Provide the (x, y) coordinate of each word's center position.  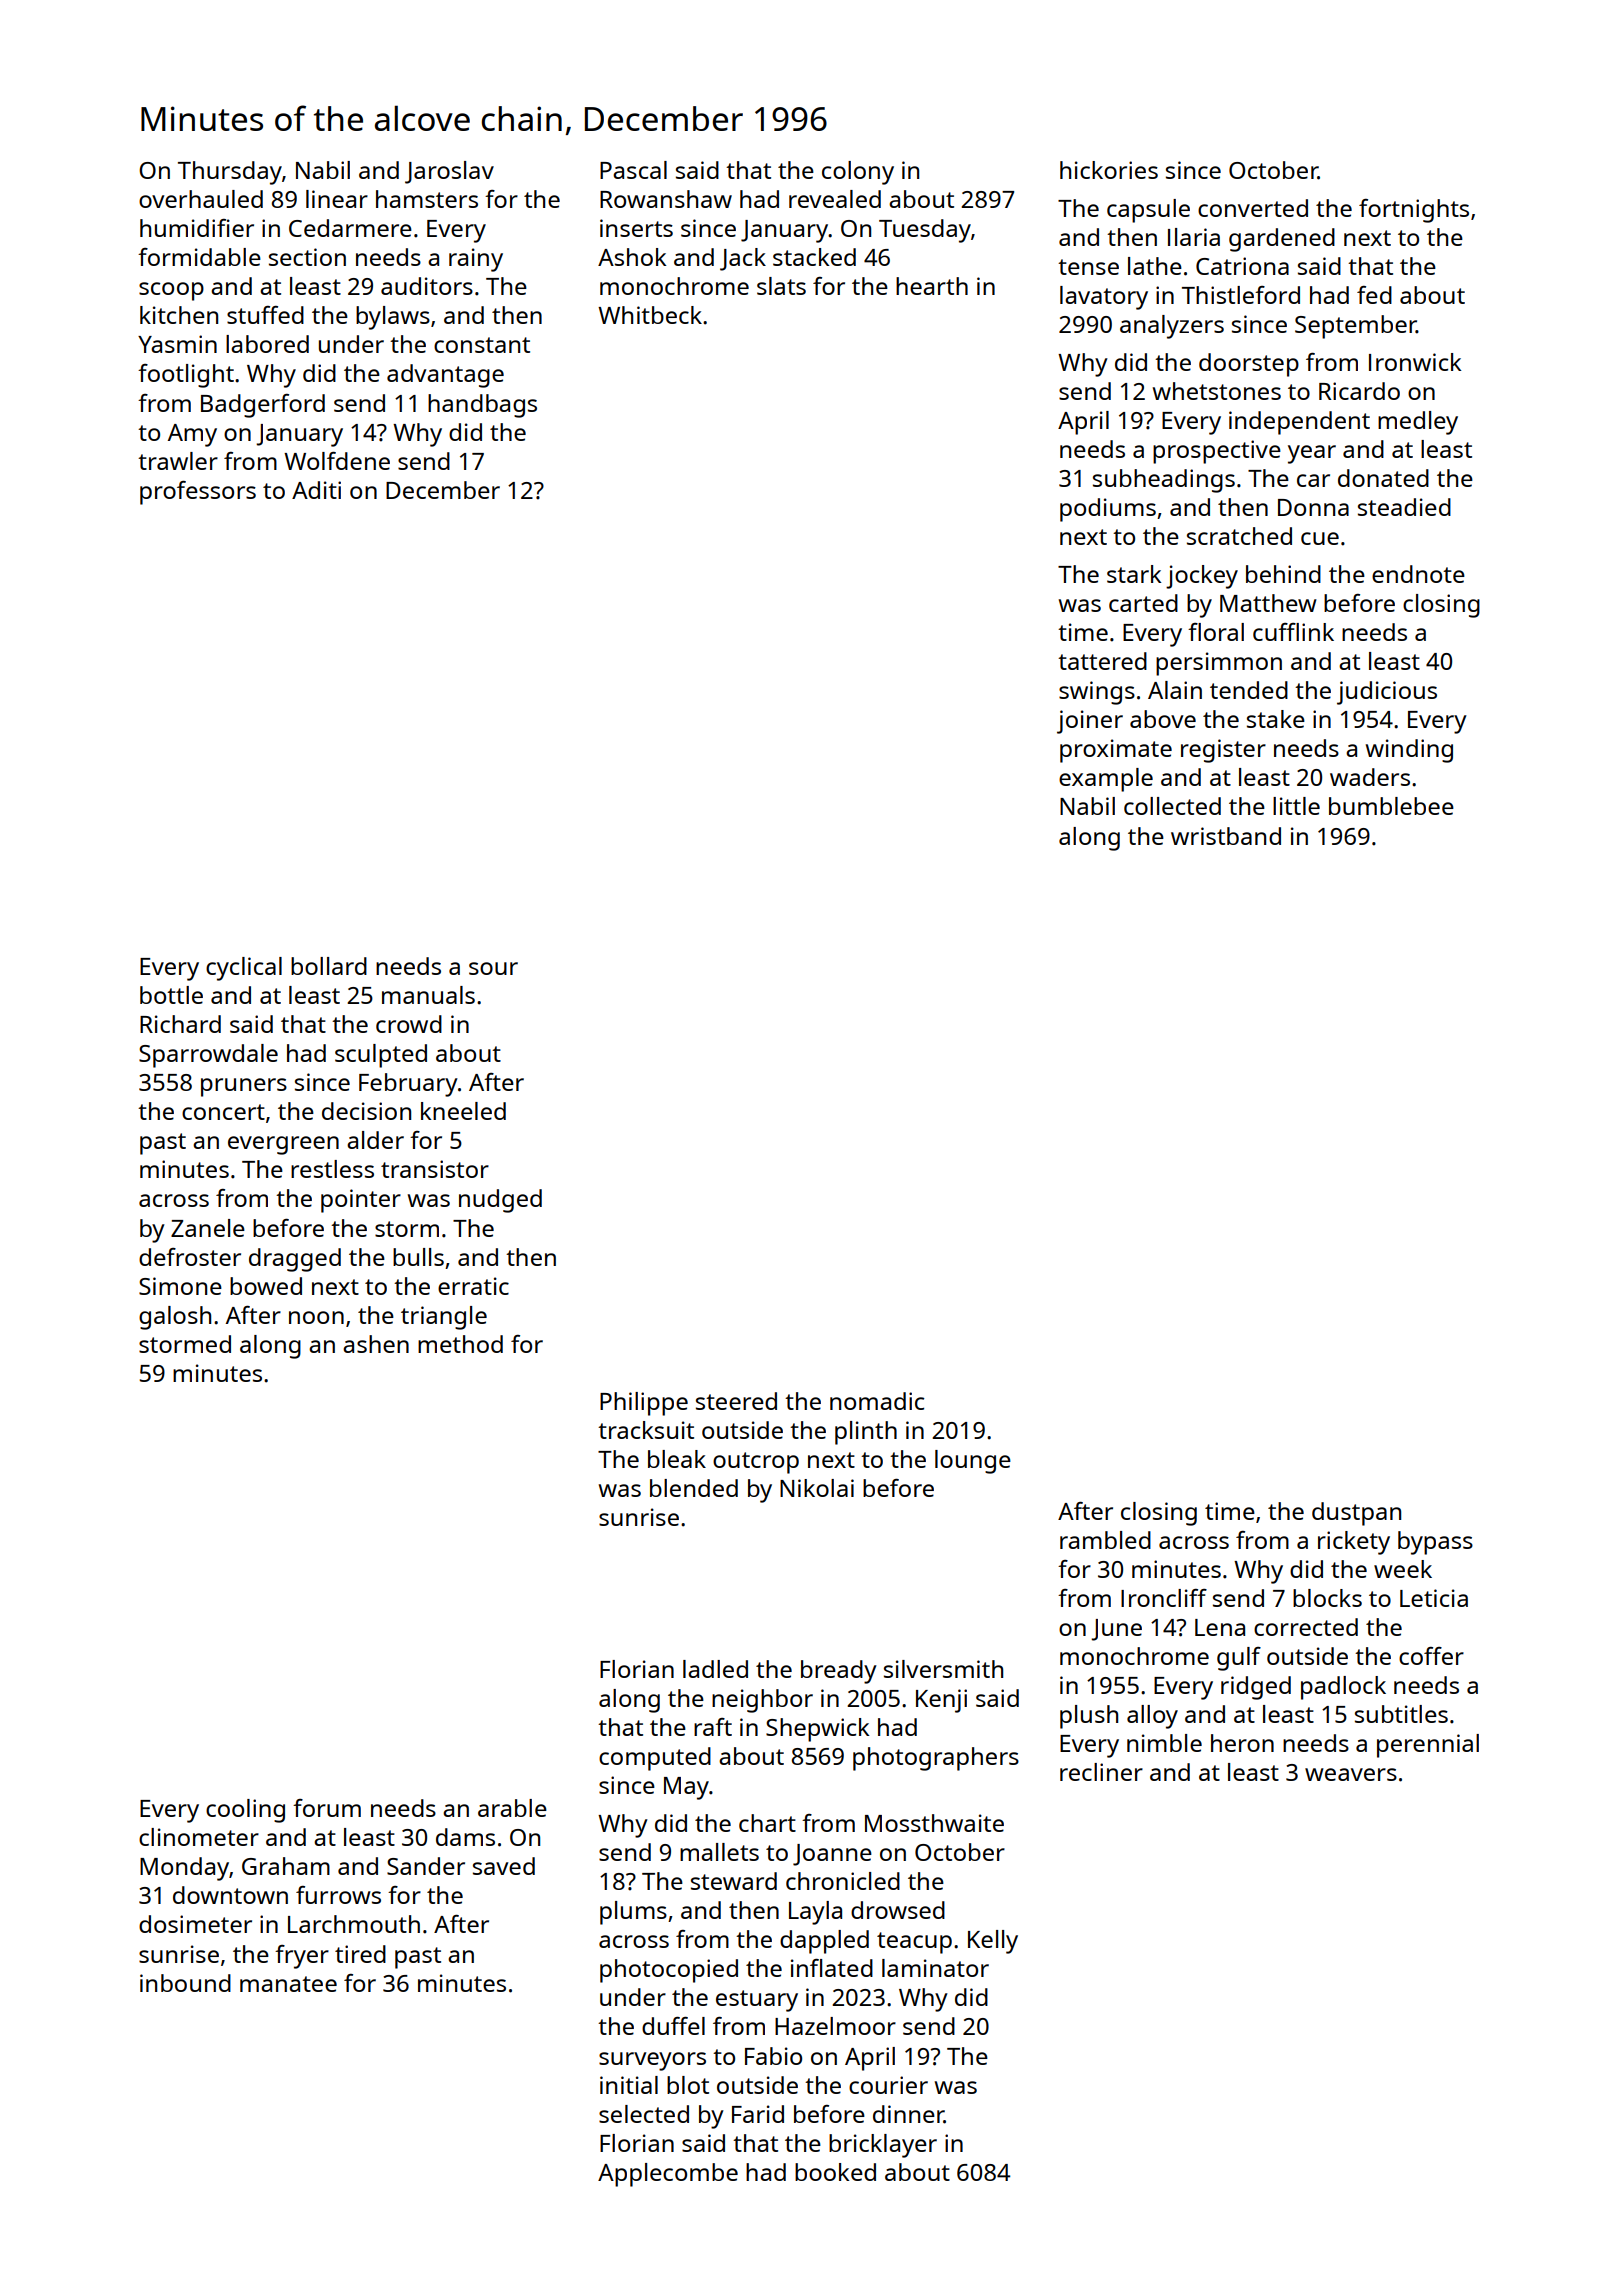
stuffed (265, 315)
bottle (171, 995)
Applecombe (668, 2175)
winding (1409, 751)
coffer (1431, 1656)
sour (493, 968)
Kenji (941, 1701)
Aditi (316, 490)
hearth (932, 286)
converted (1253, 208)
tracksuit (646, 1430)
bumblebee (1391, 806)
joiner (1090, 722)
